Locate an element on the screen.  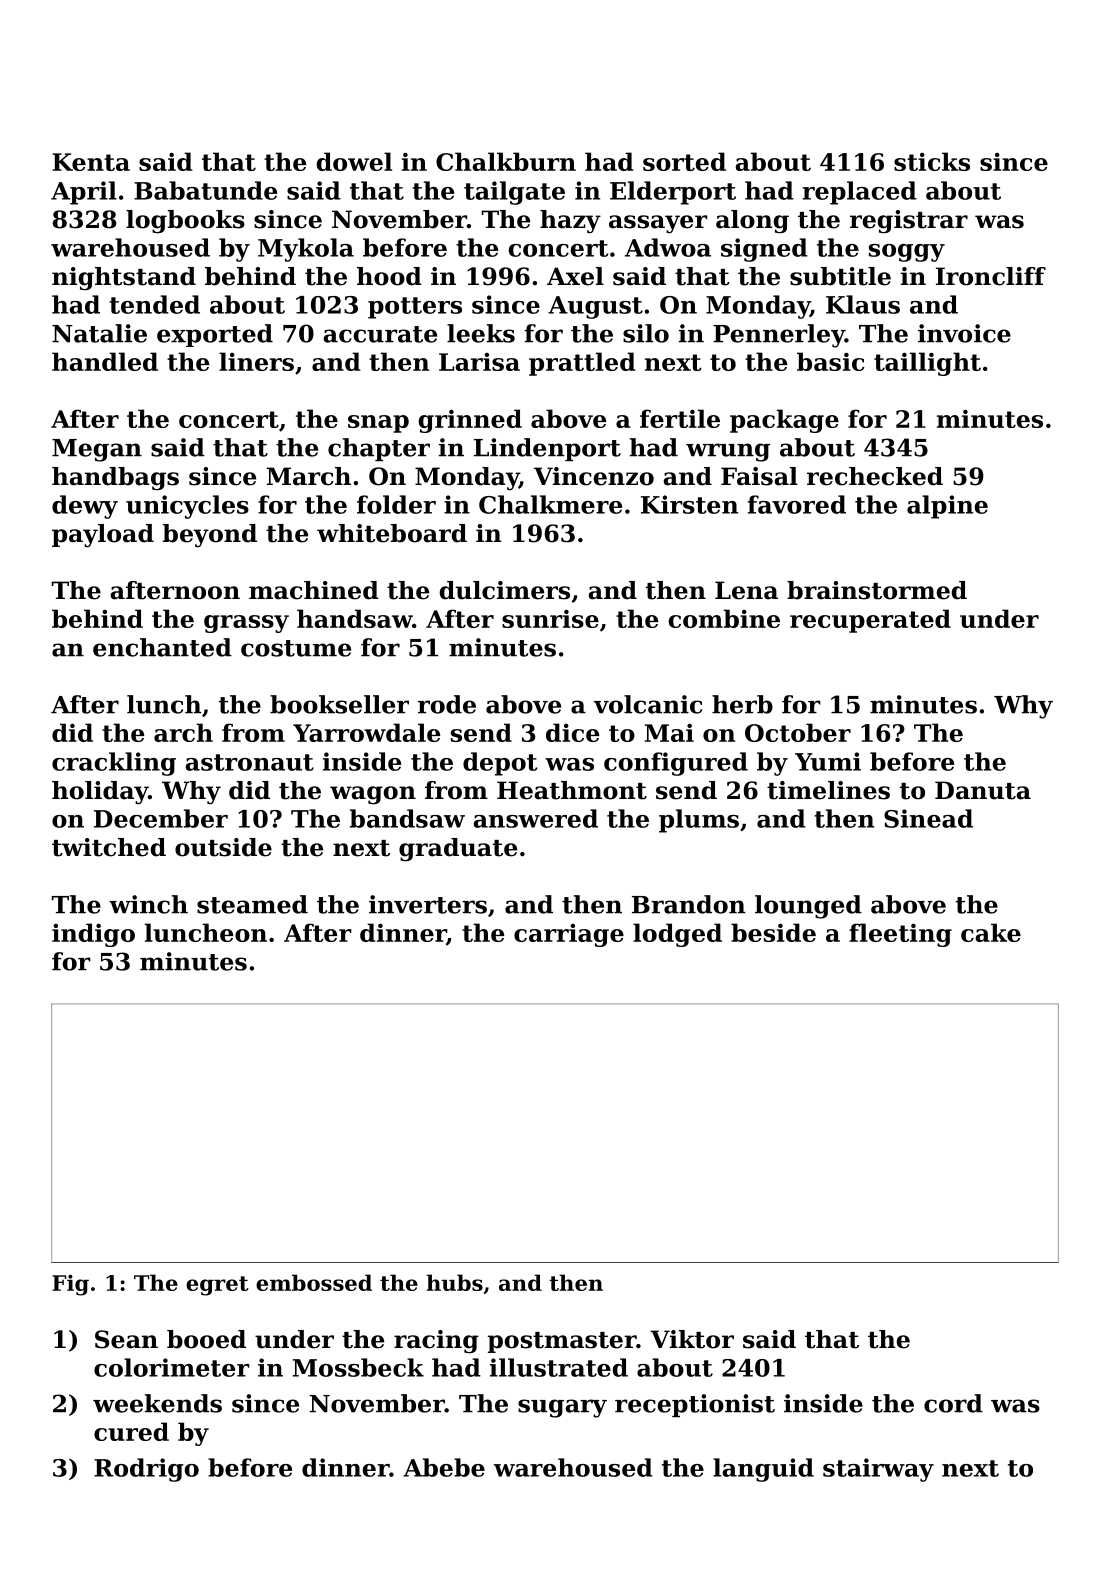
handled is located at coordinates (105, 361).
